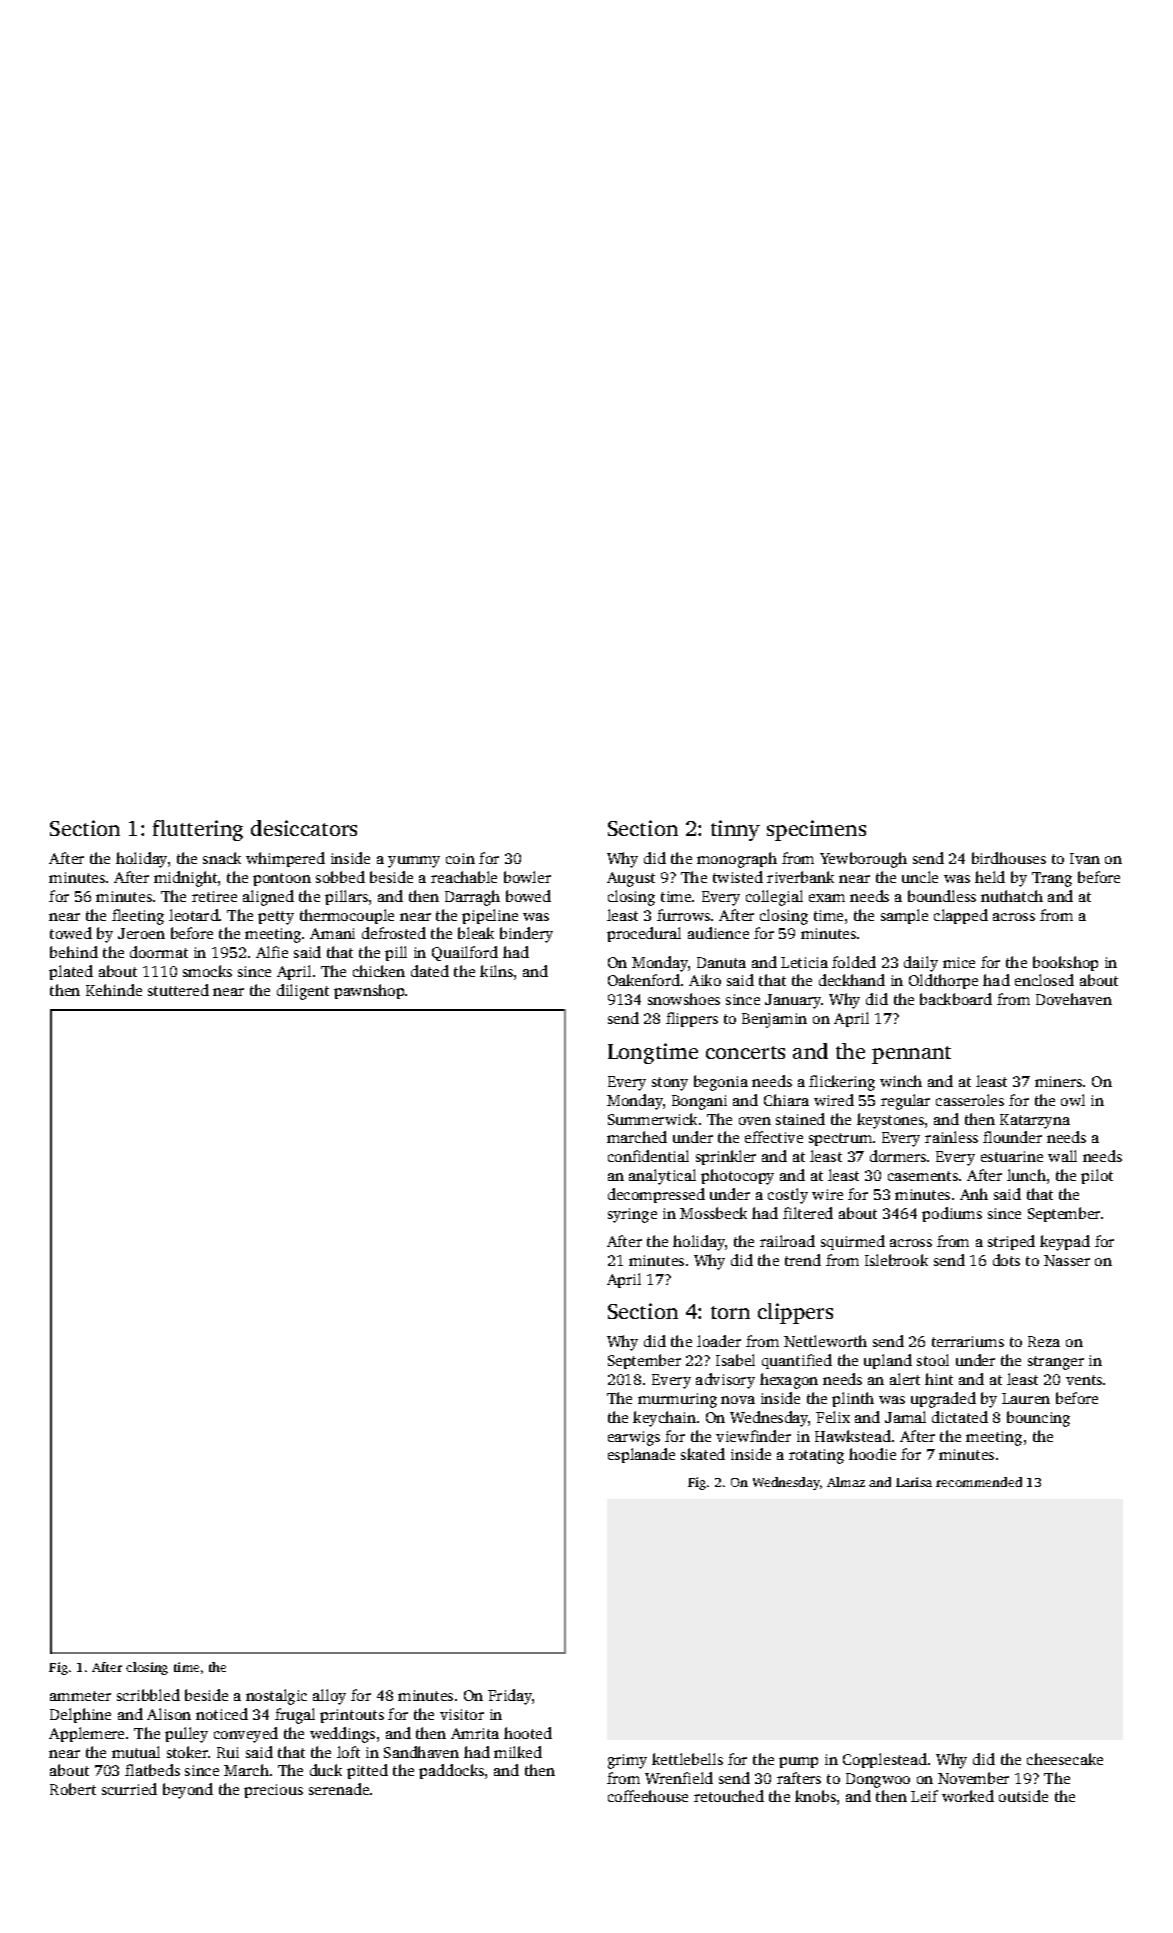  Describe the element at coordinates (627, 1761) in the page. I see `grimy` at that location.
